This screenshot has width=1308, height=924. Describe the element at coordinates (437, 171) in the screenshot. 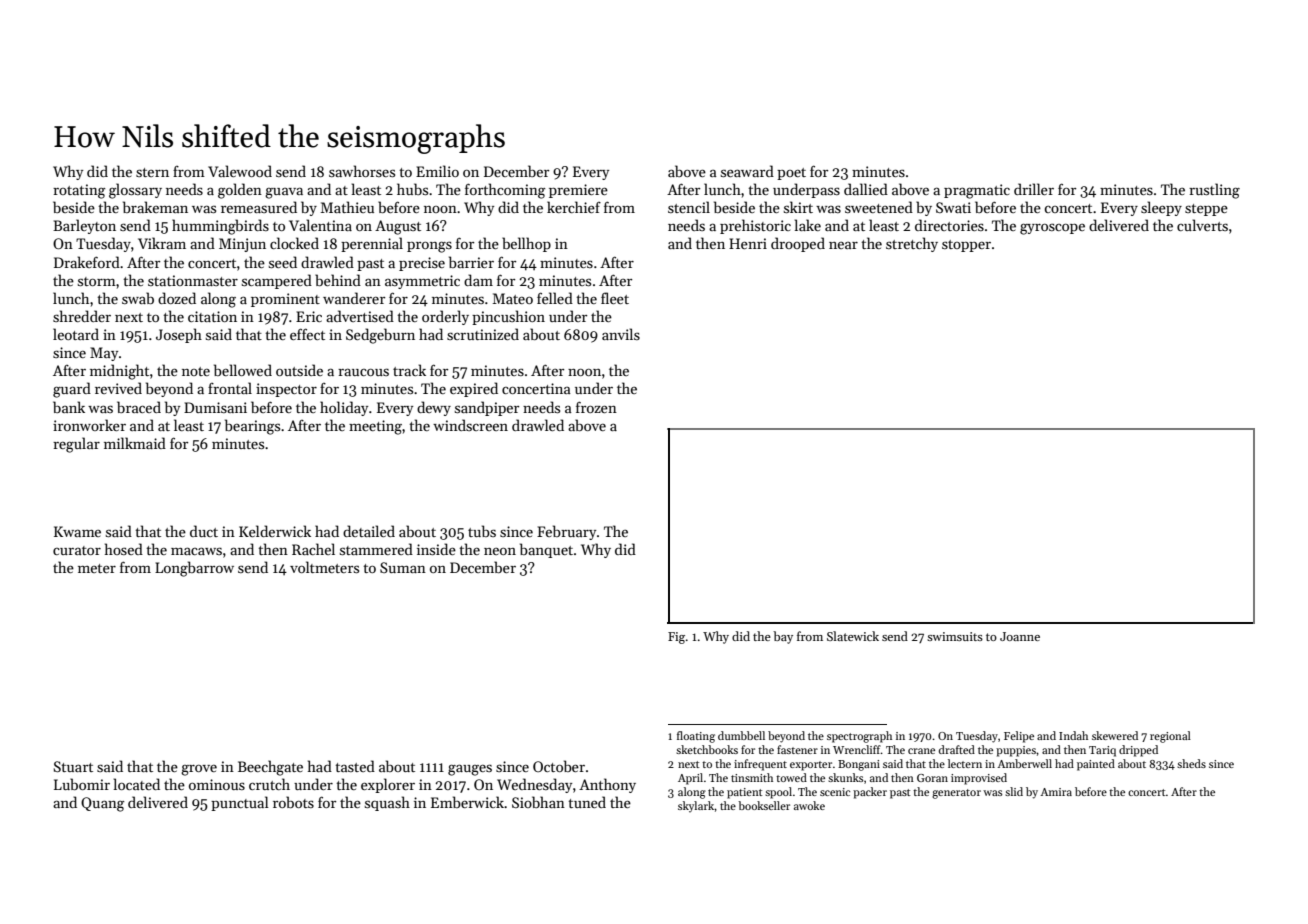

I see `Emilio` at that location.
